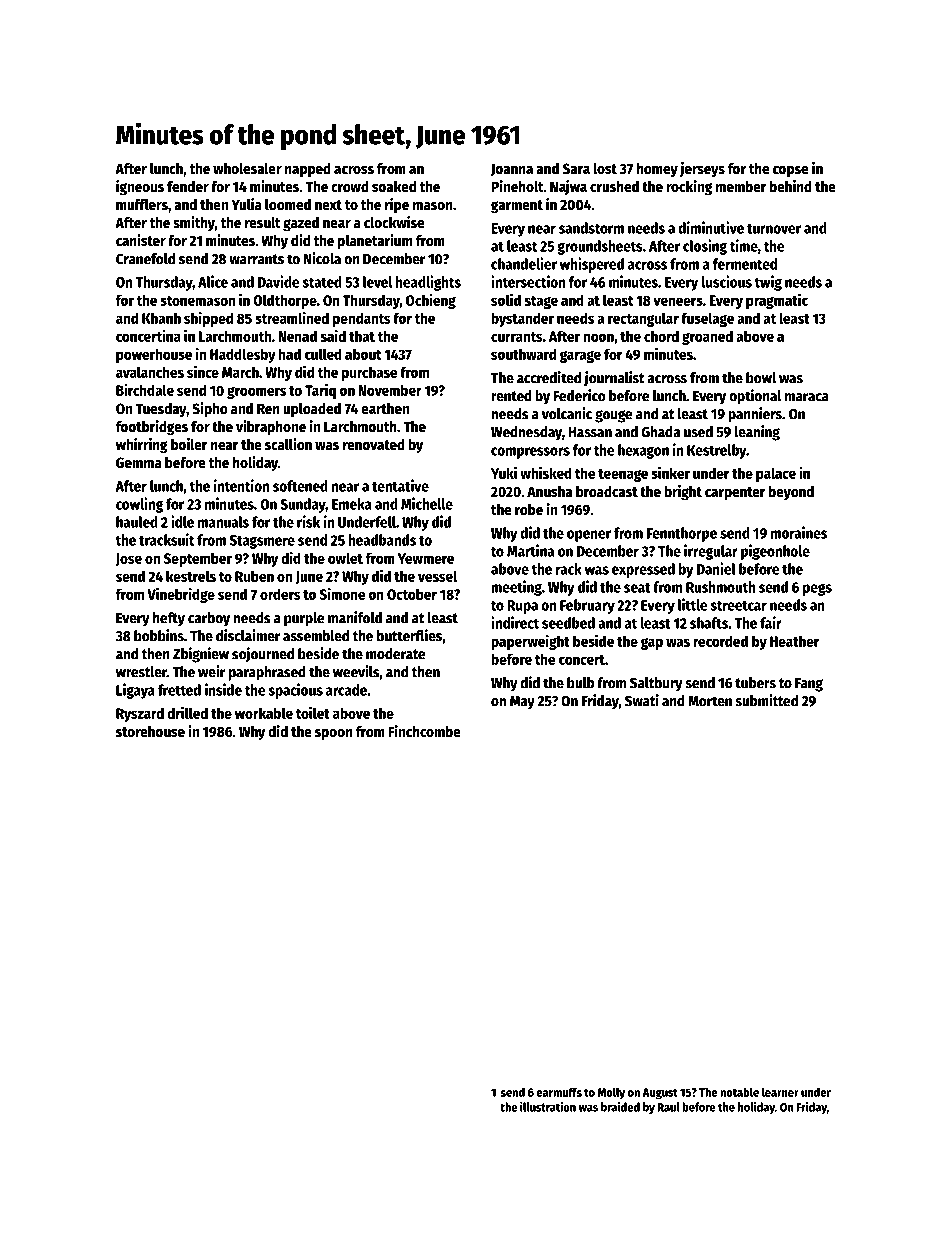 The height and width of the screenshot is (1233, 952). I want to click on luscious, so click(727, 281).
